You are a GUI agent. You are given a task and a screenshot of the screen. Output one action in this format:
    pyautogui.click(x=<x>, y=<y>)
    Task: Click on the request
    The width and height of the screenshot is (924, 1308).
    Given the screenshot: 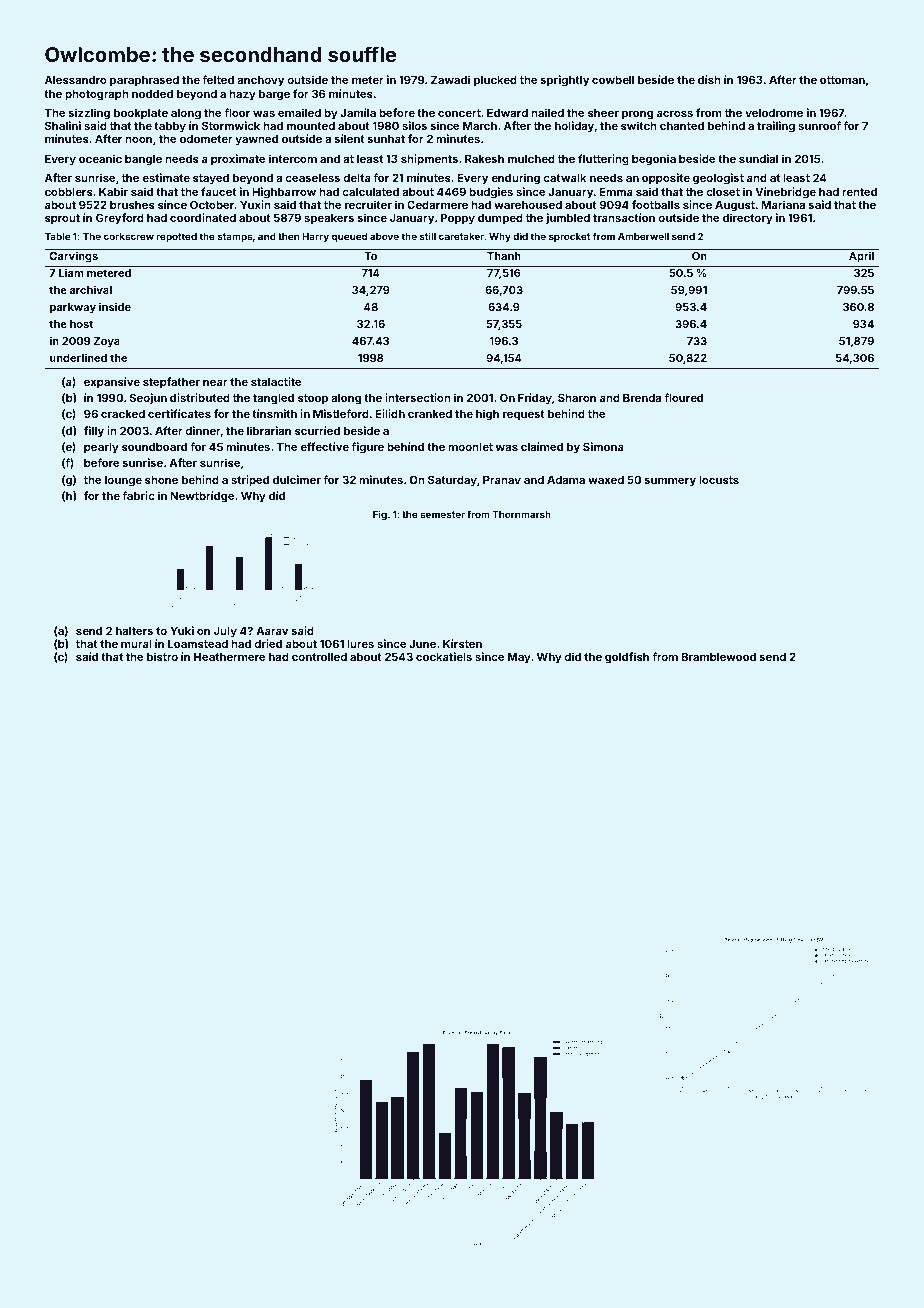 What is the action you would take?
    pyautogui.click(x=524, y=415)
